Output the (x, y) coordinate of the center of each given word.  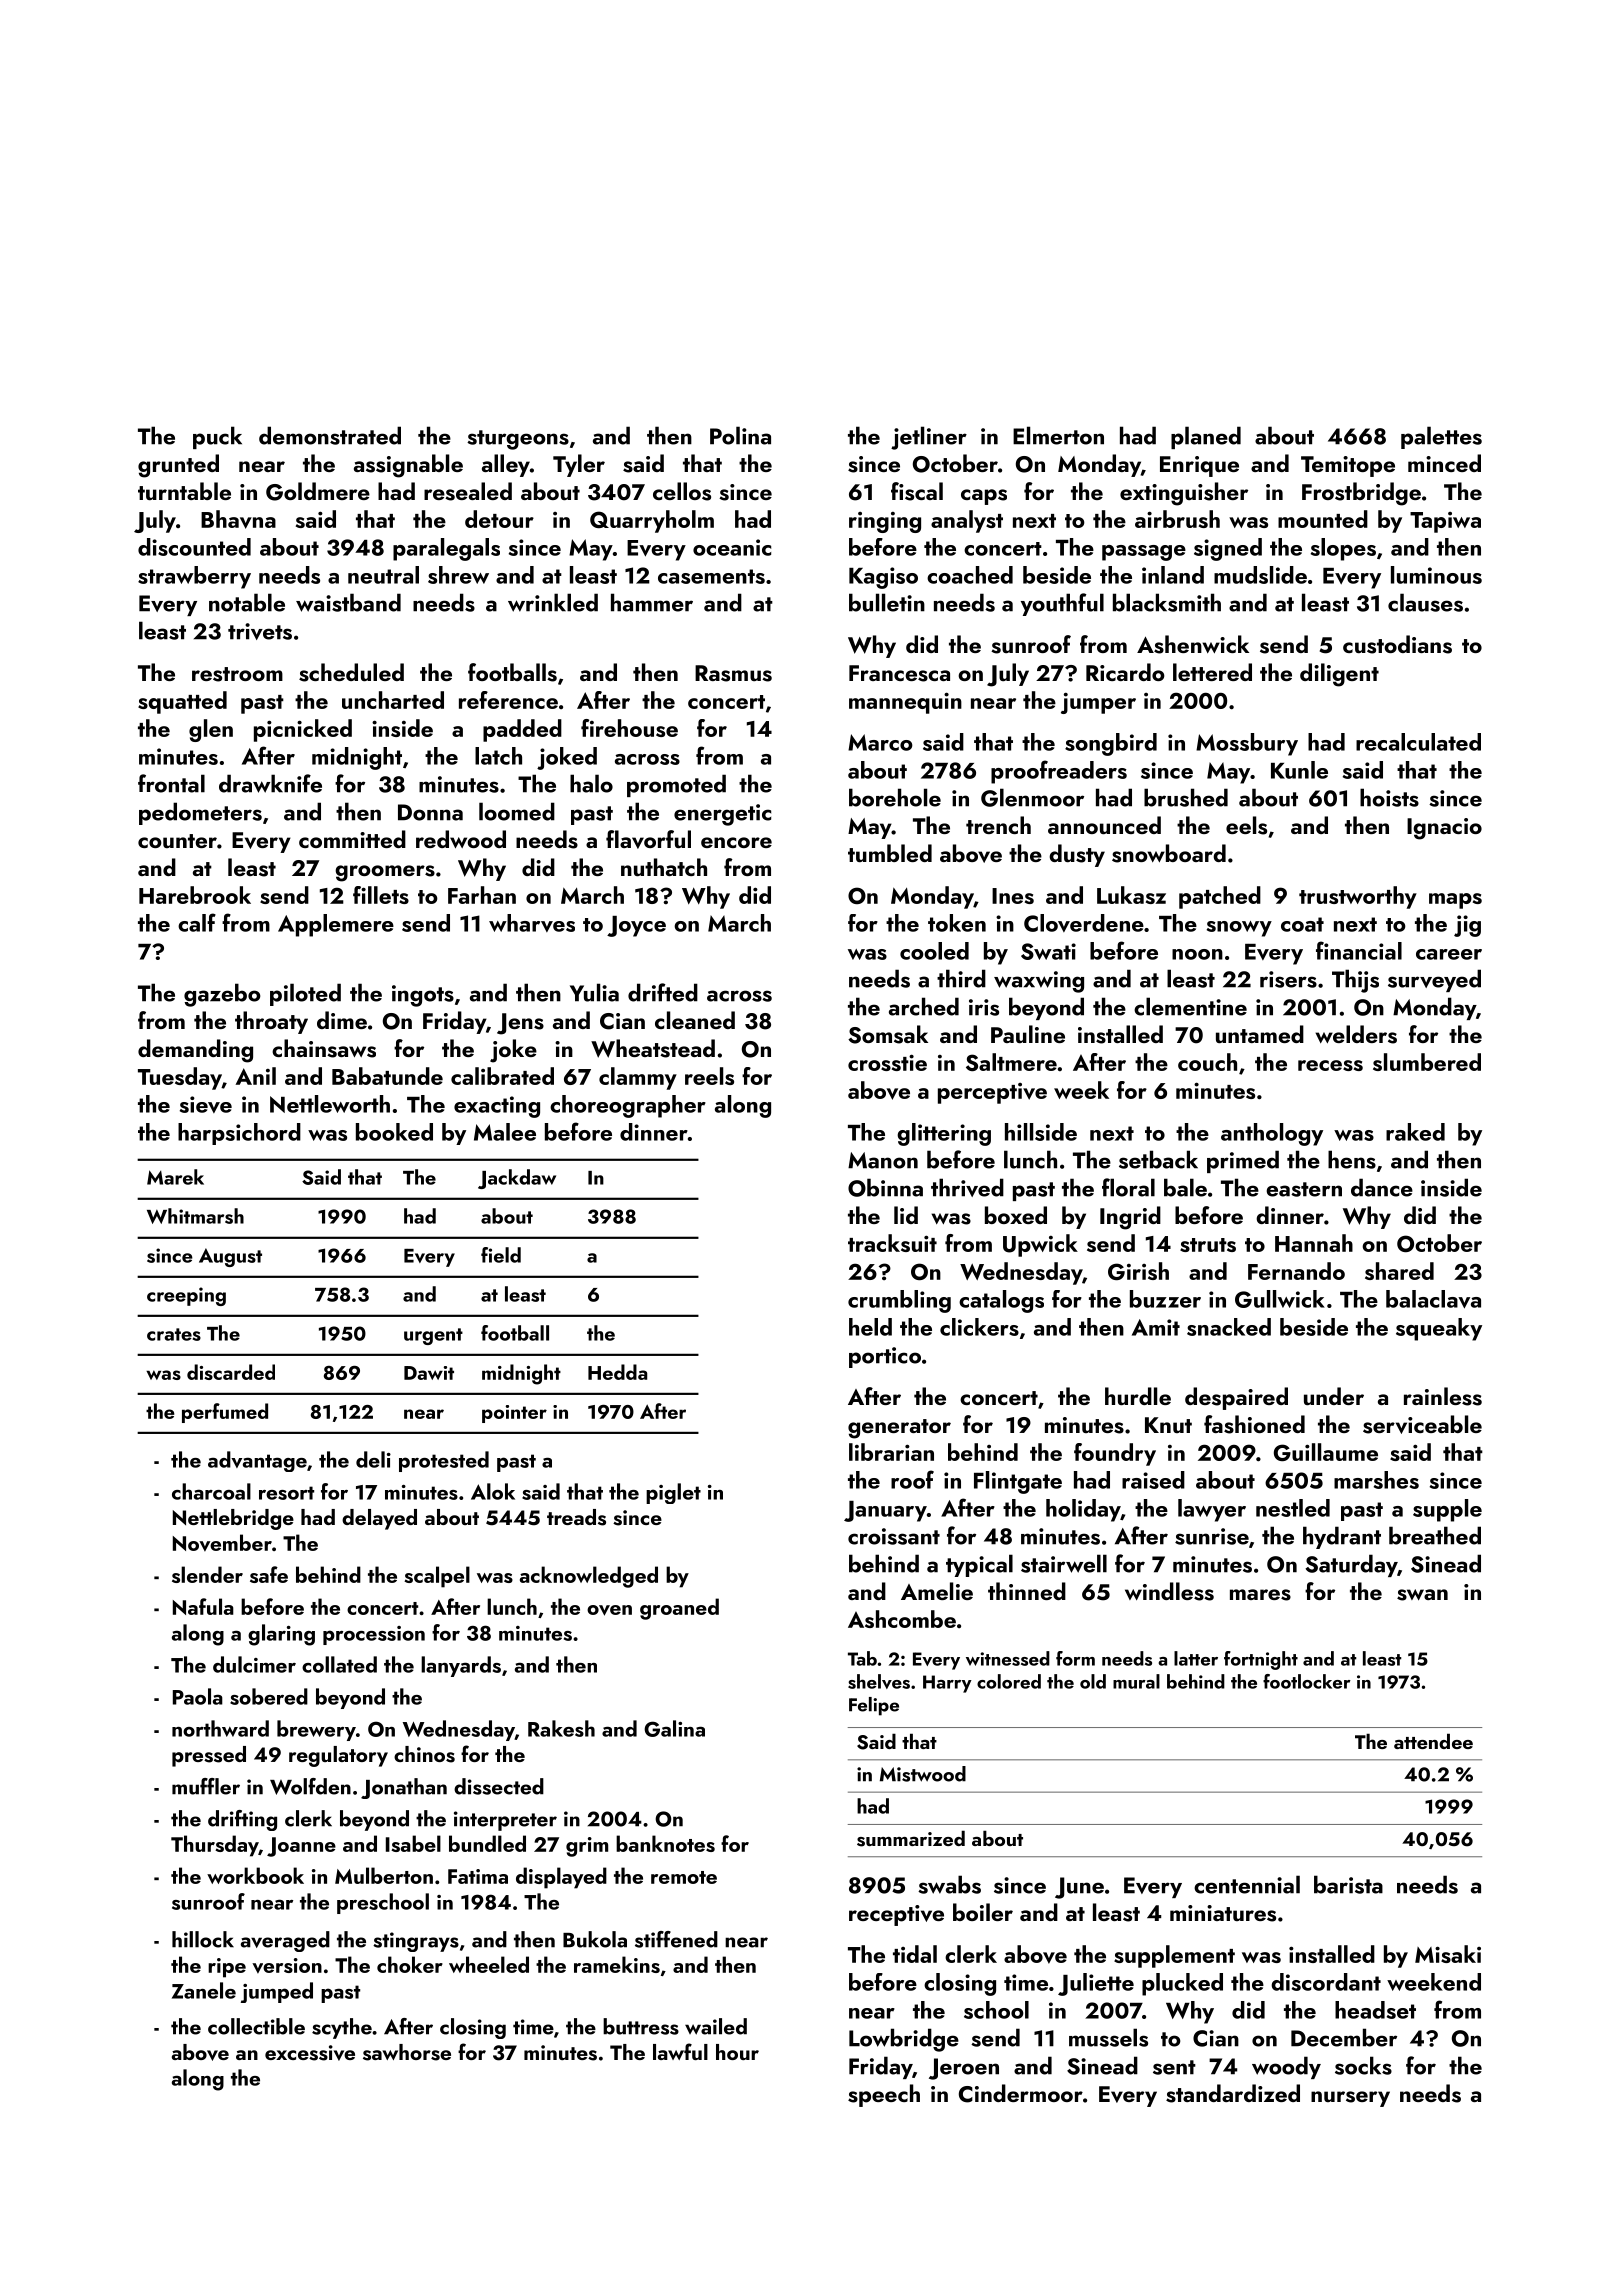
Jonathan (404, 1788)
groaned (679, 1609)
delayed (379, 1519)
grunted (178, 466)
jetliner (929, 438)
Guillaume (1326, 1452)
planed (1206, 437)
